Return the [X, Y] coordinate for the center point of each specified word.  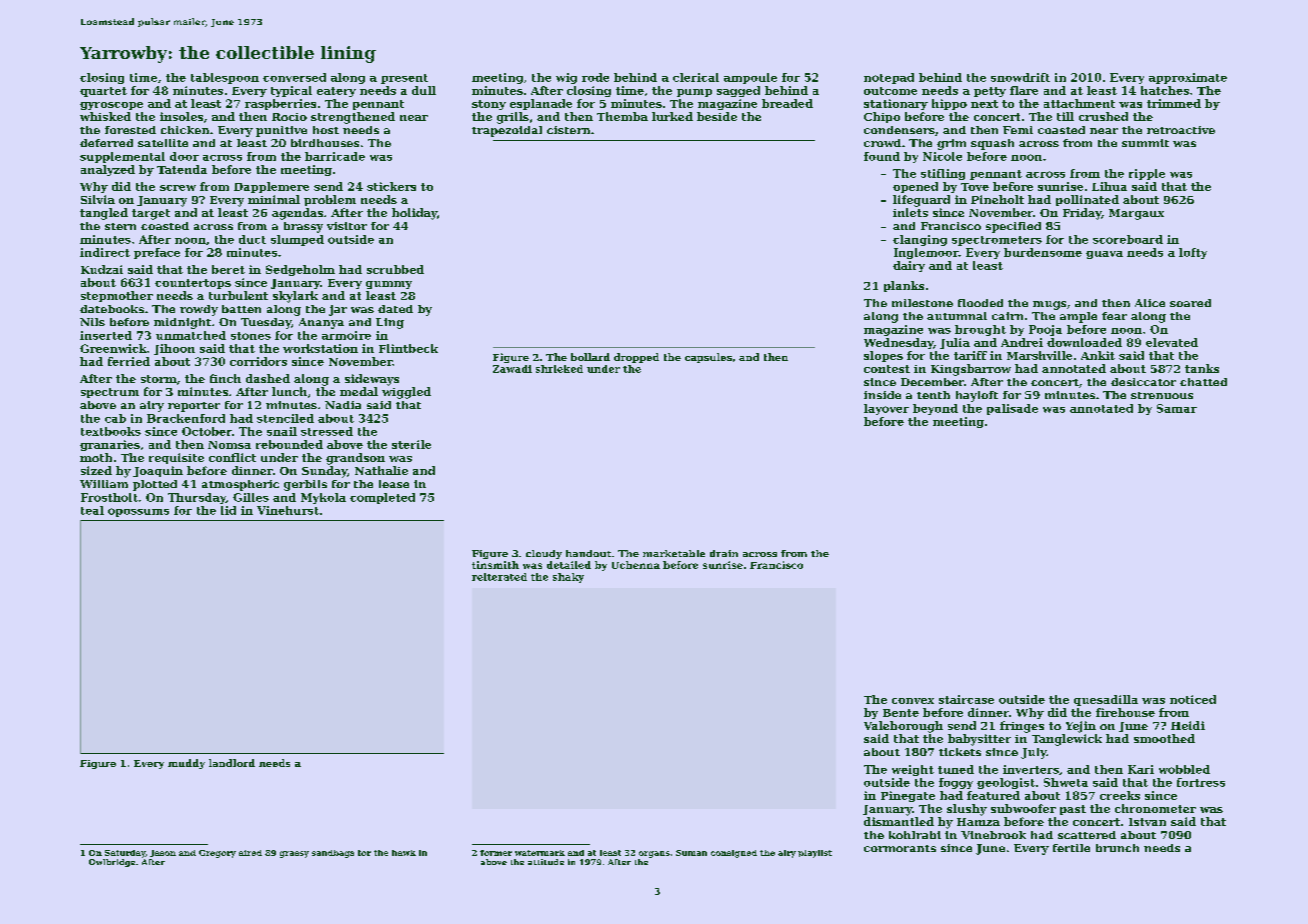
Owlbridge [112, 863]
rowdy [199, 310]
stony [489, 105]
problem [330, 200]
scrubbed [395, 269]
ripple [1147, 174]
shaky [568, 578]
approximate [1188, 78]
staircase [966, 699]
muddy [186, 764]
